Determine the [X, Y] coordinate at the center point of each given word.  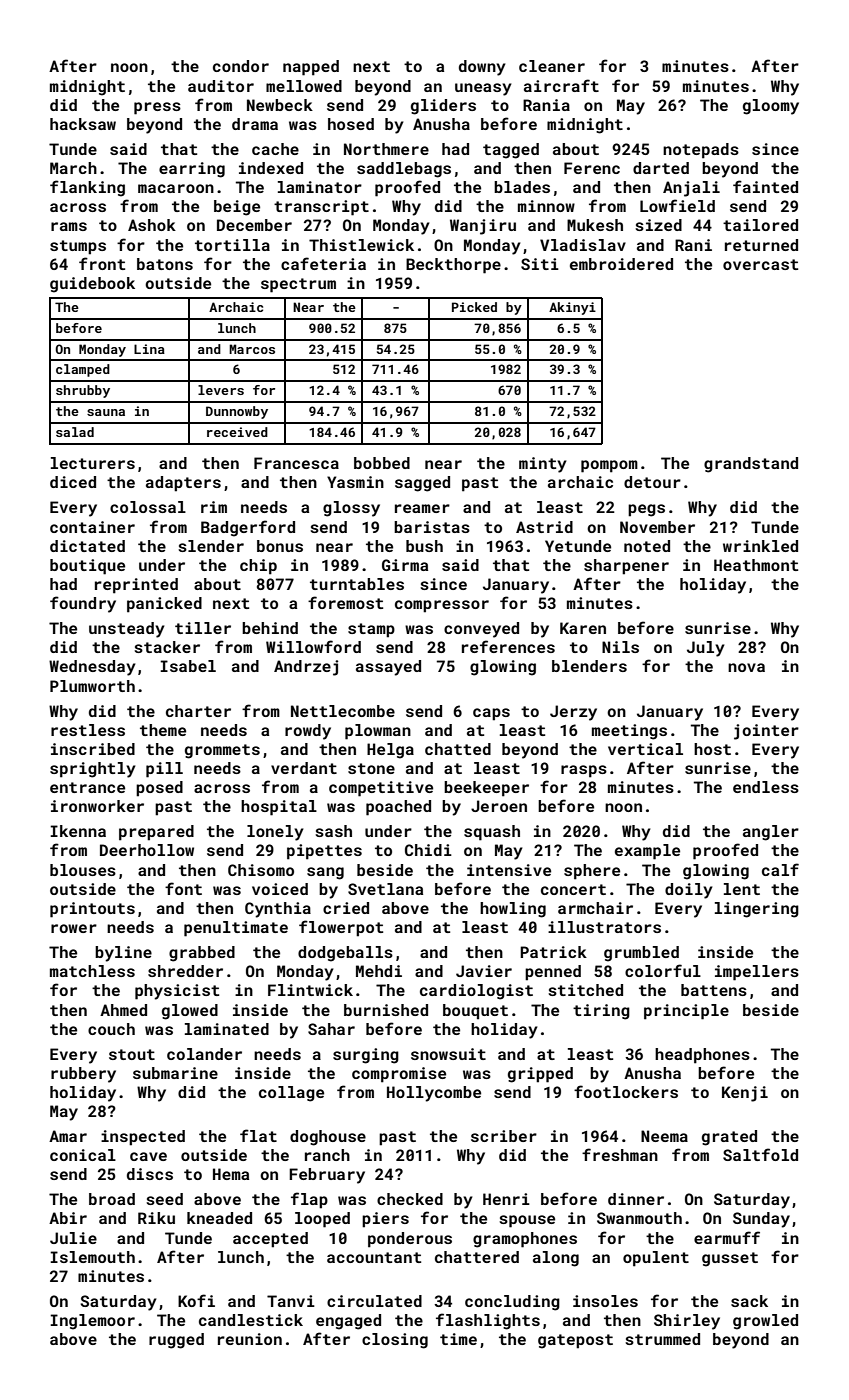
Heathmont [756, 565]
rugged [176, 1341]
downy [482, 68]
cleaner [552, 66]
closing [395, 1341]
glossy [351, 509]
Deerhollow [147, 850]
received [237, 432]
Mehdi [379, 971]
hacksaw [83, 124]
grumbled [641, 954]
